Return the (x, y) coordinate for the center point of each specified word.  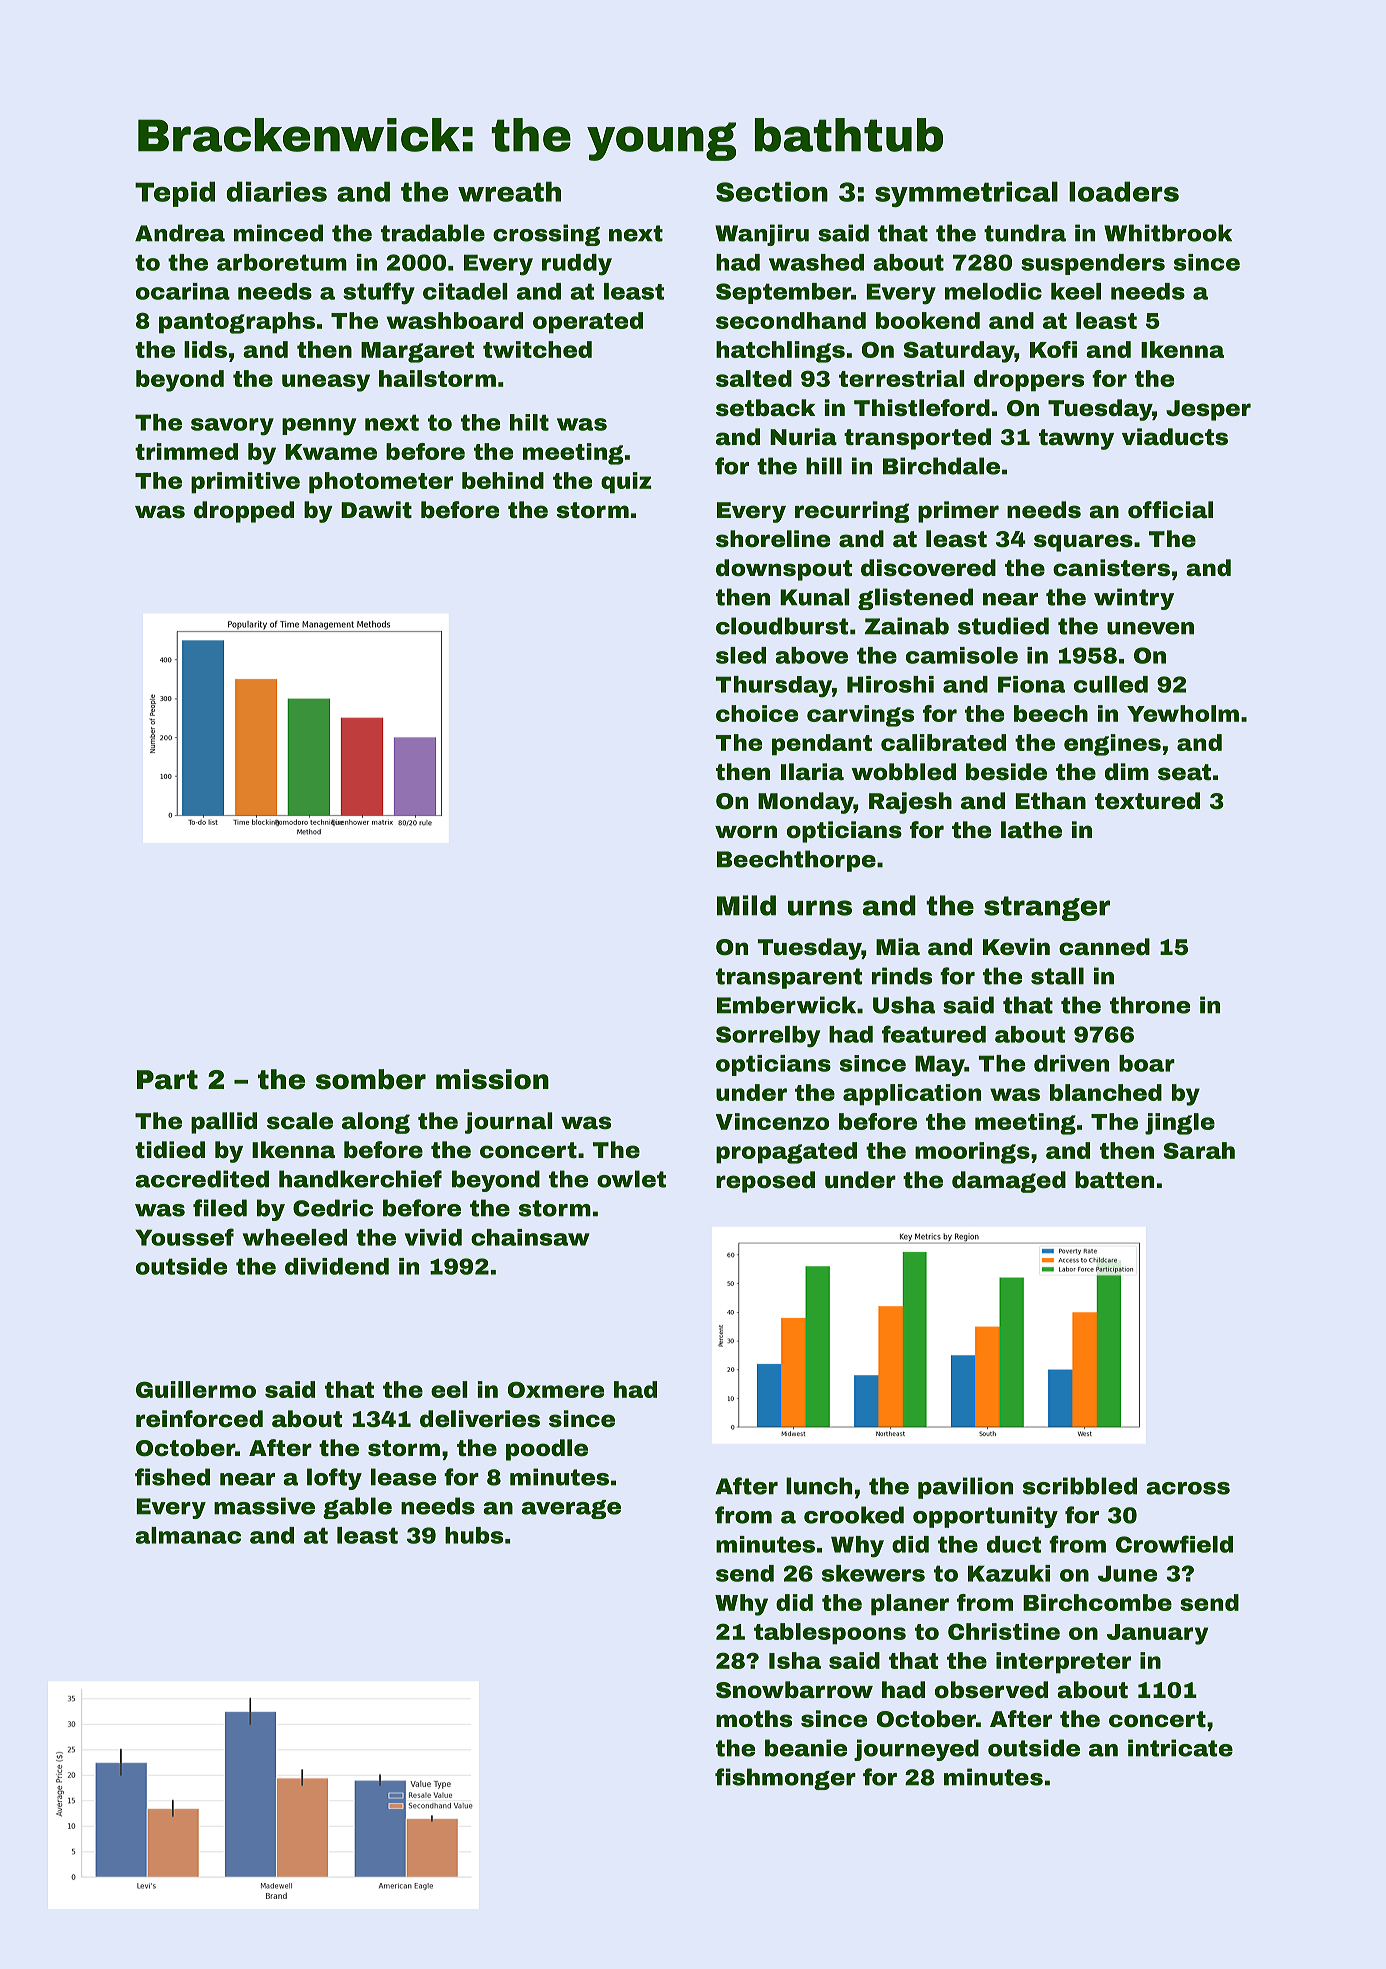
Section (772, 191)
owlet (631, 1179)
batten (1114, 1180)
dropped (244, 512)
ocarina (183, 291)
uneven (1150, 628)
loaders (1124, 191)
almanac (188, 1535)
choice (757, 713)
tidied (170, 1150)
